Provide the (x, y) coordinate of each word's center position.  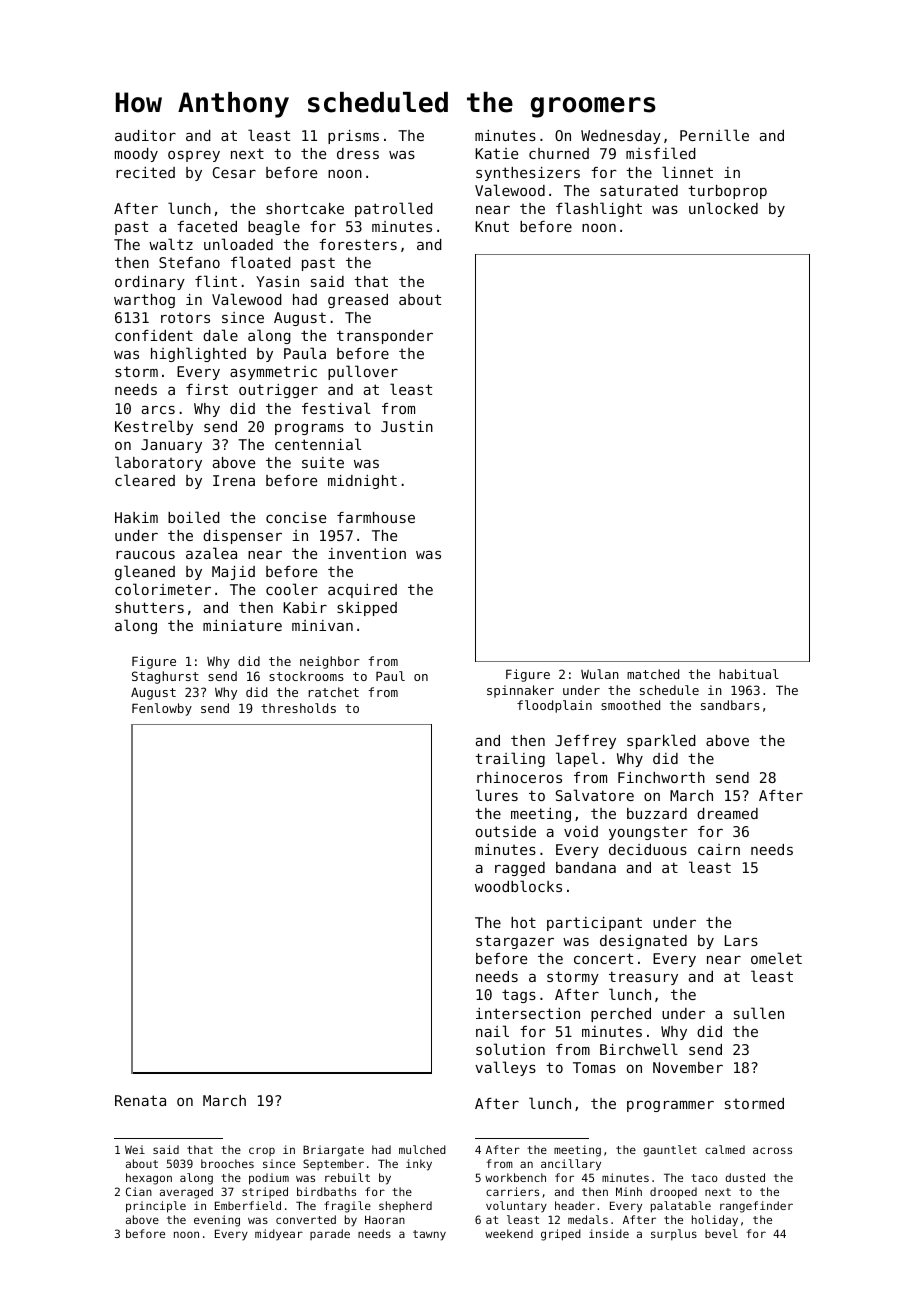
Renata (140, 1100)
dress (358, 153)
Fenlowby (162, 709)
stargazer (515, 942)
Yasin (277, 281)
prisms (353, 137)
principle (156, 1207)
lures (497, 795)
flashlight (599, 209)
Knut (492, 226)
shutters (149, 607)
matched (653, 674)
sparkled (661, 741)
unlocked (723, 208)
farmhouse (376, 517)
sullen (759, 1013)
